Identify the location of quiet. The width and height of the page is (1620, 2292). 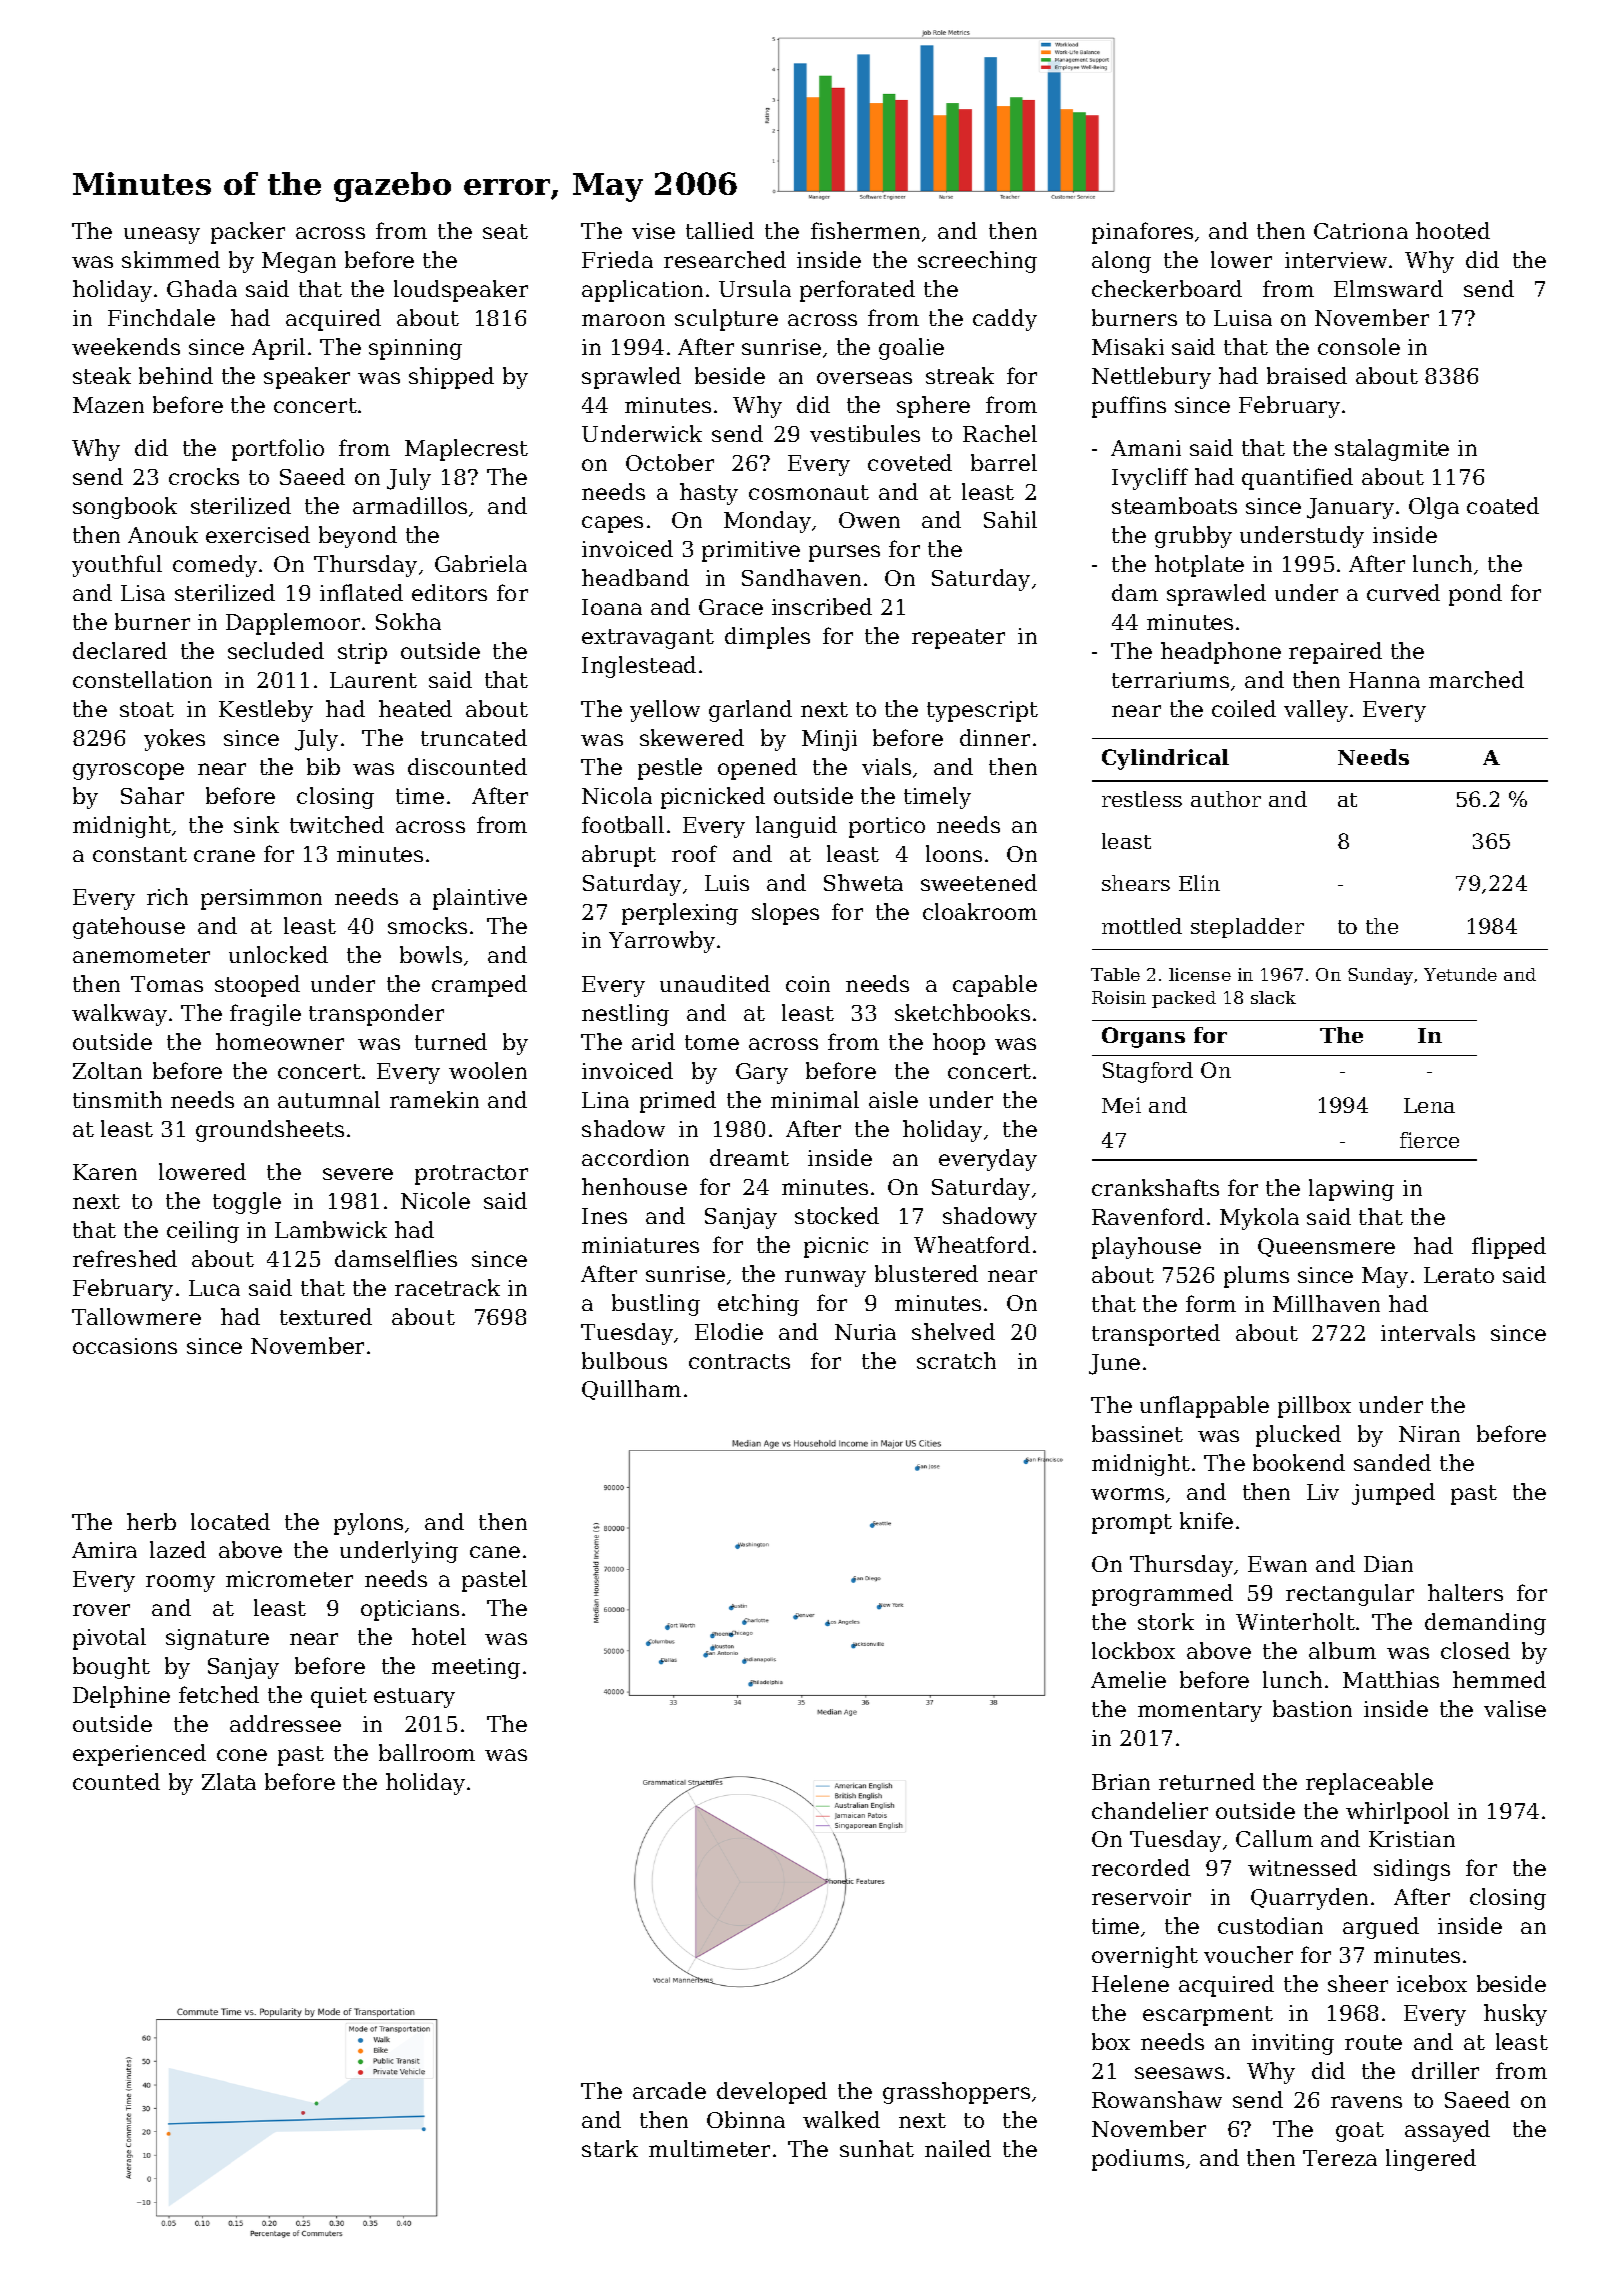
(339, 1697).
